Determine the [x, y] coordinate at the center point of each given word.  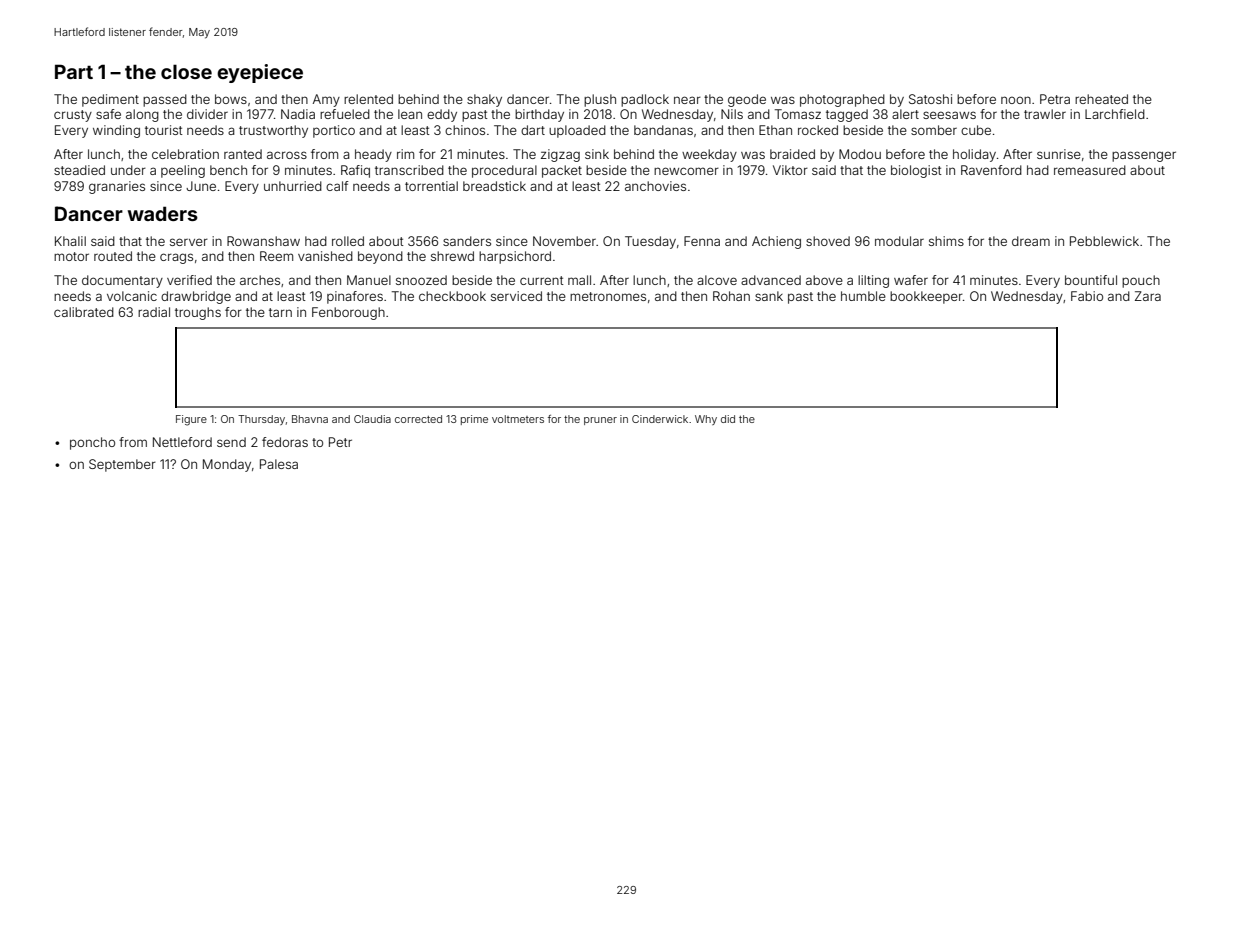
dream [1031, 241]
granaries [117, 187]
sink [597, 154]
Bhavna [310, 419]
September [122, 465]
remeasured [1090, 170]
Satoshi [930, 99]
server [189, 242]
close [186, 71]
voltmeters [518, 419]
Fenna [702, 241]
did [728, 419]
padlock [645, 100]
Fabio [1087, 296]
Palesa [279, 464]
